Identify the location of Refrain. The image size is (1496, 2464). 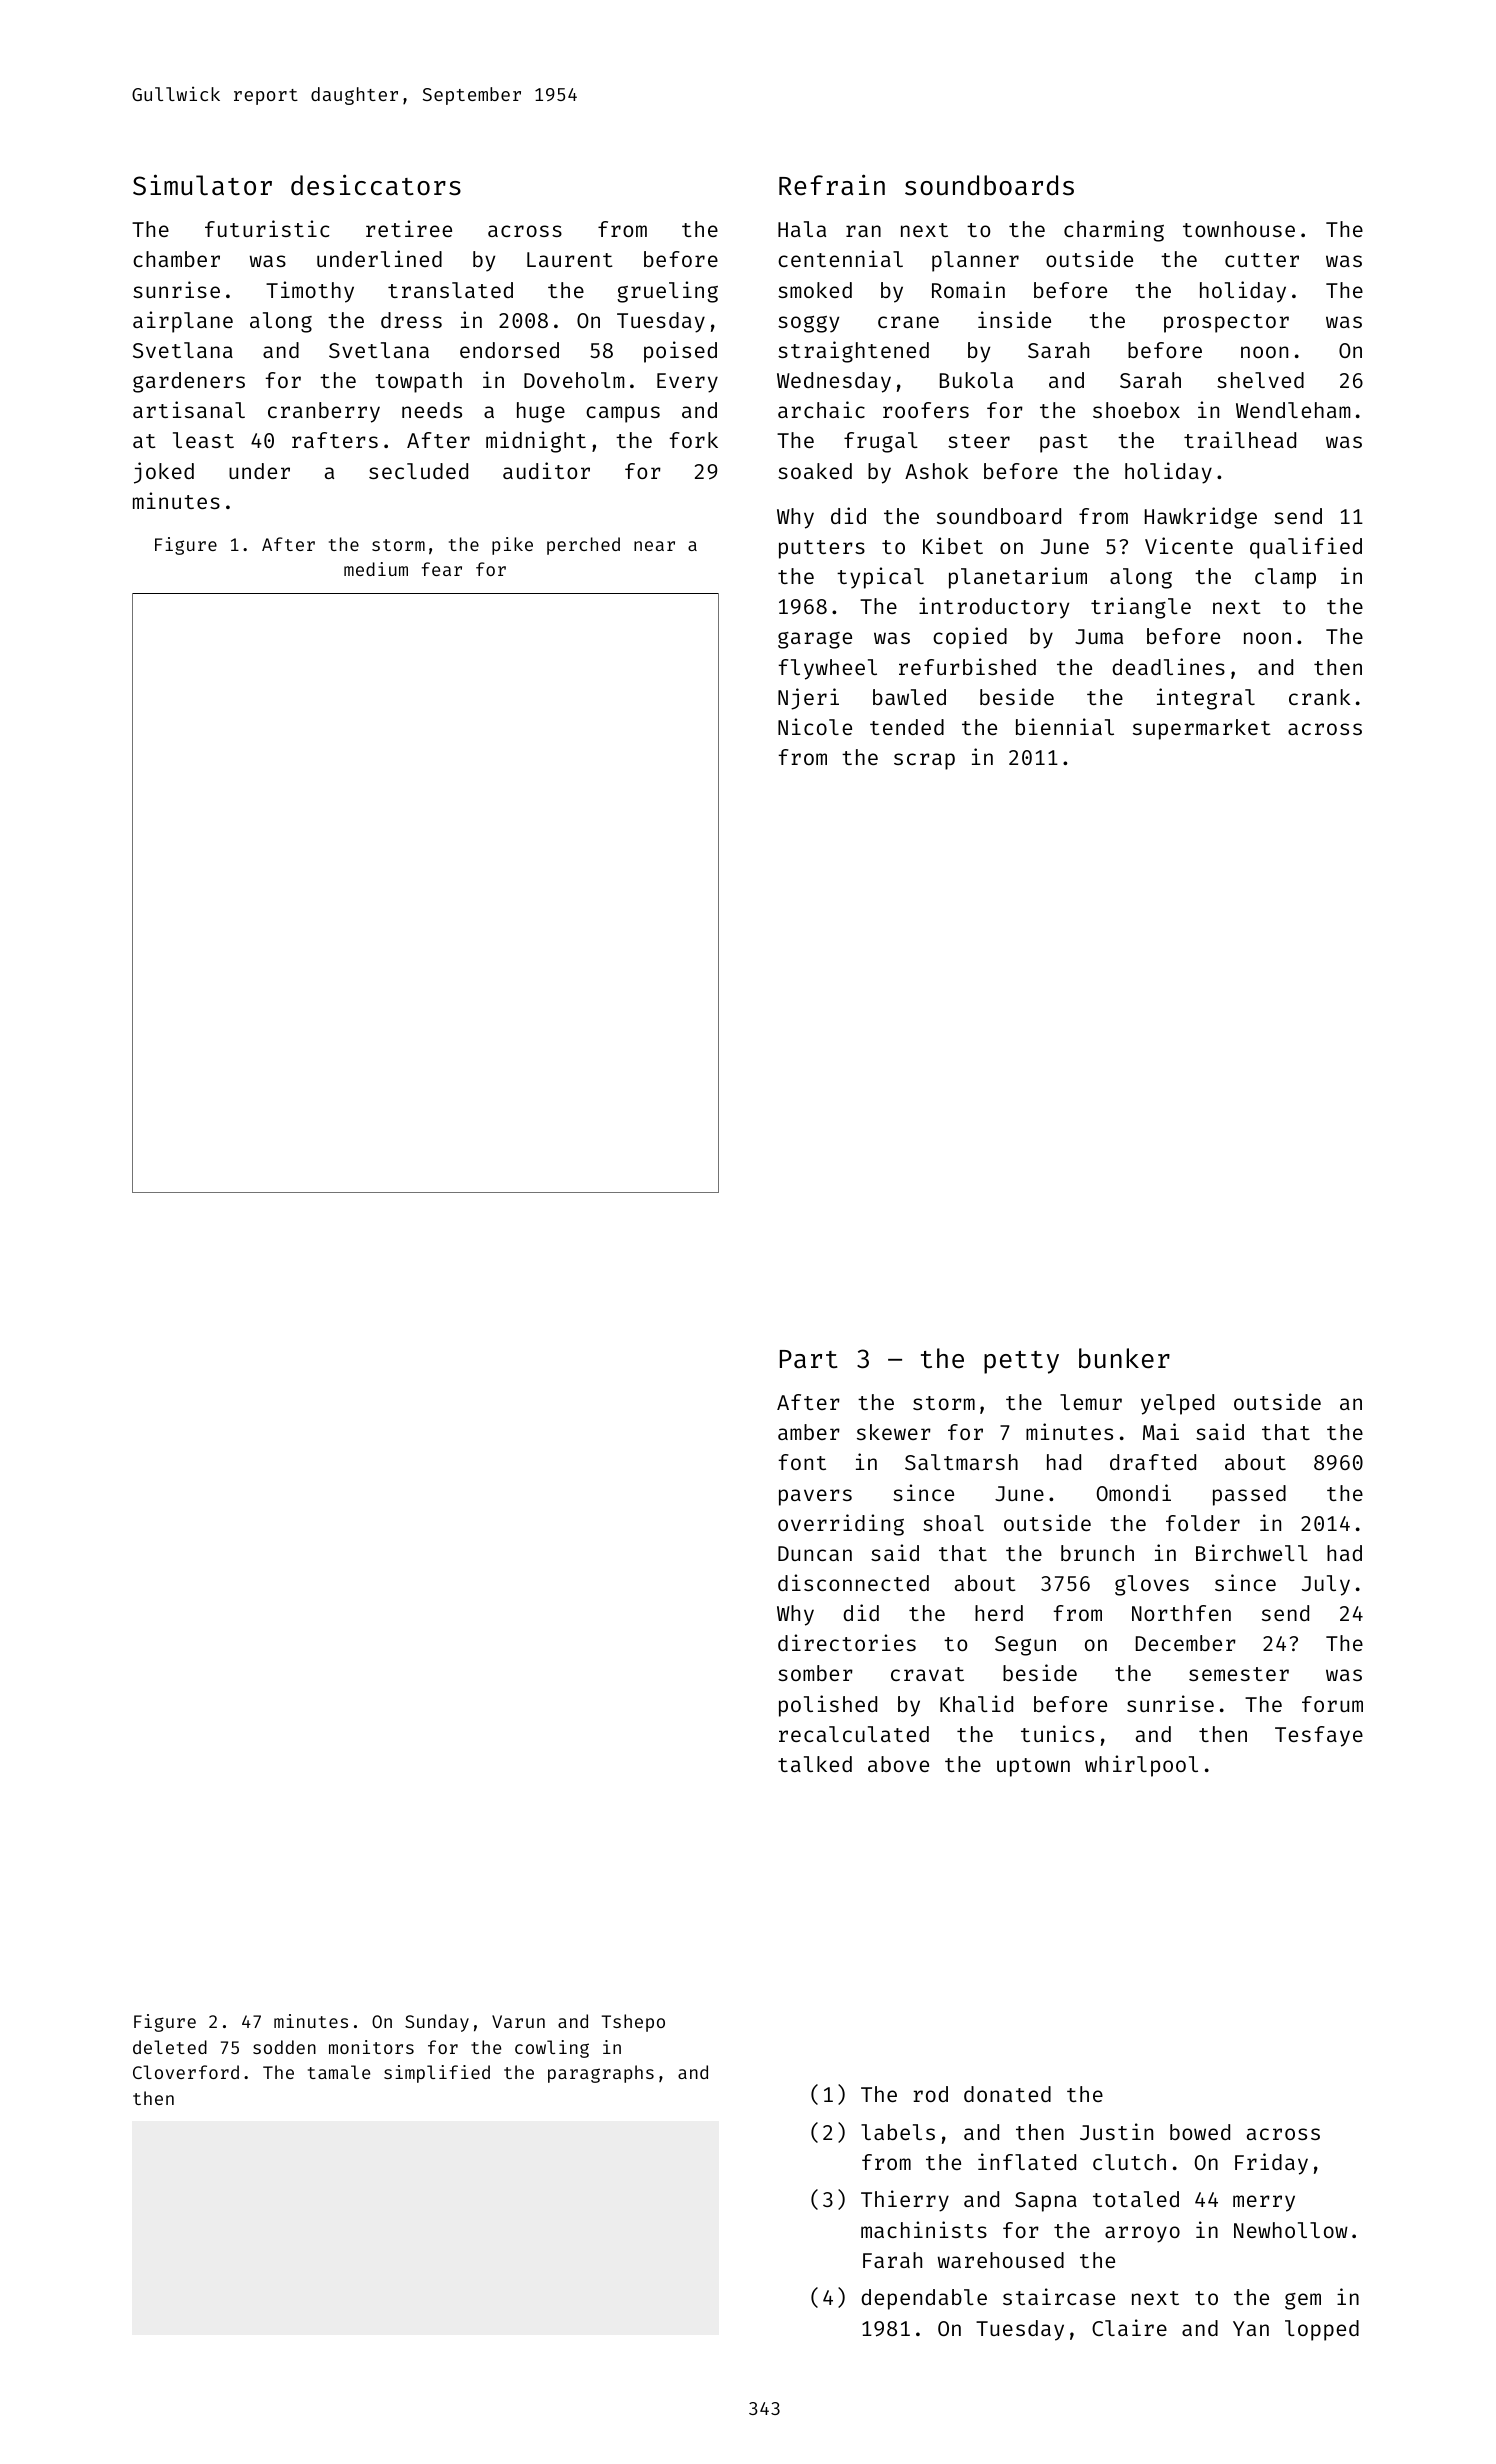
(832, 184).
